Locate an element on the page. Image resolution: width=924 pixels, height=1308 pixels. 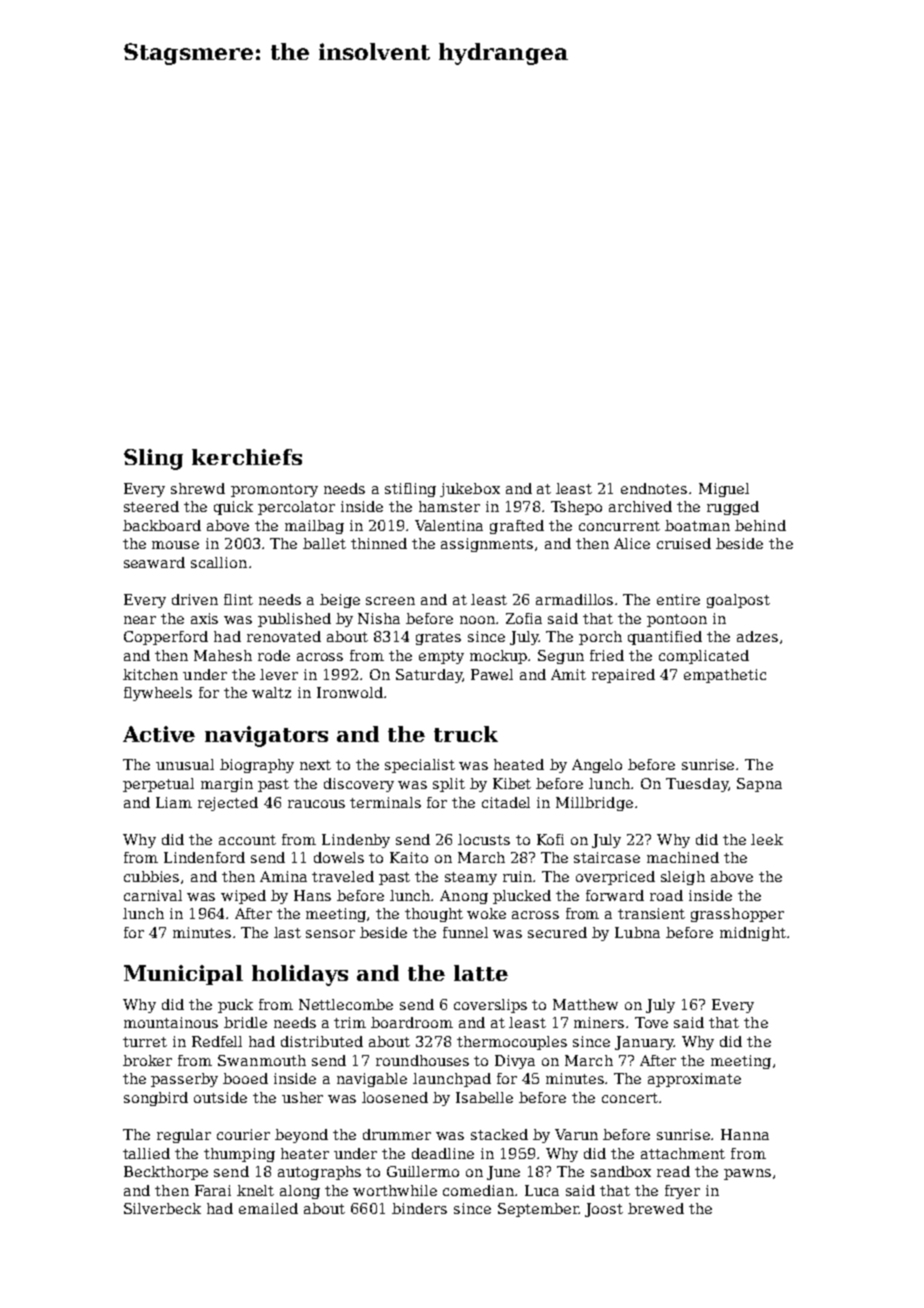
Active is located at coordinates (159, 734).
